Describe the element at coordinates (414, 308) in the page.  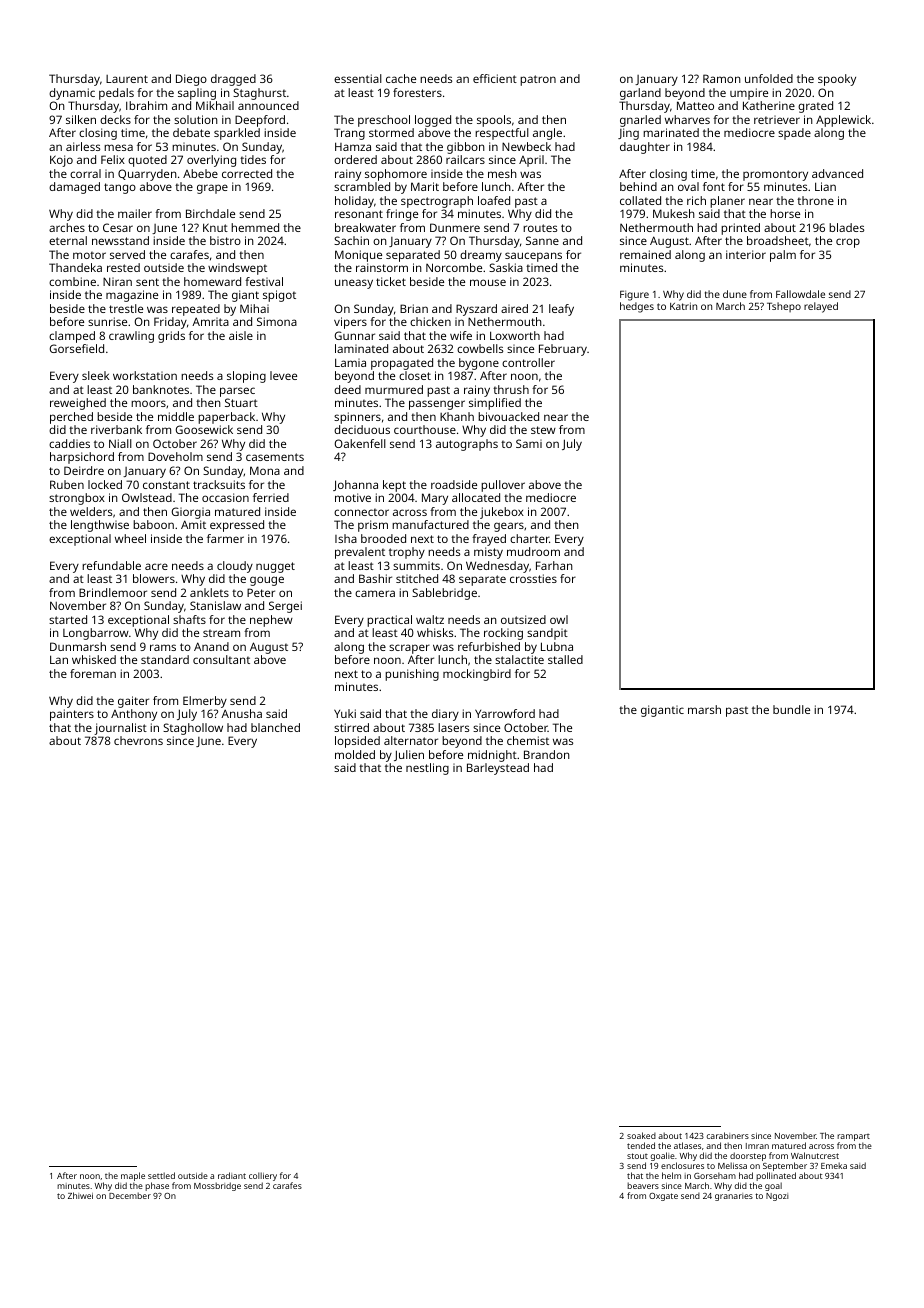
I see `Brian` at that location.
